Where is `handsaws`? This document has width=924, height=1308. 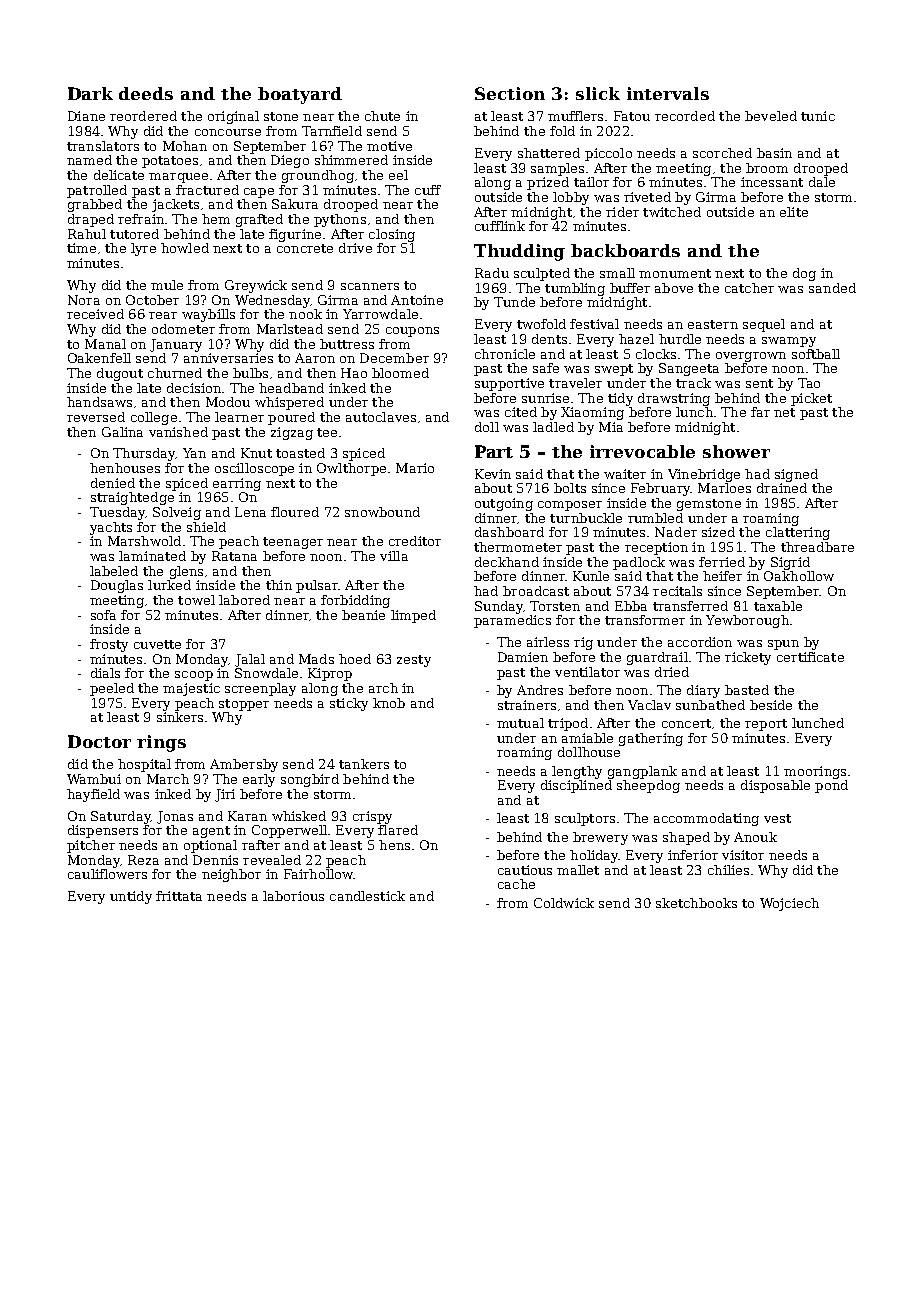 handsaws is located at coordinates (99, 402).
